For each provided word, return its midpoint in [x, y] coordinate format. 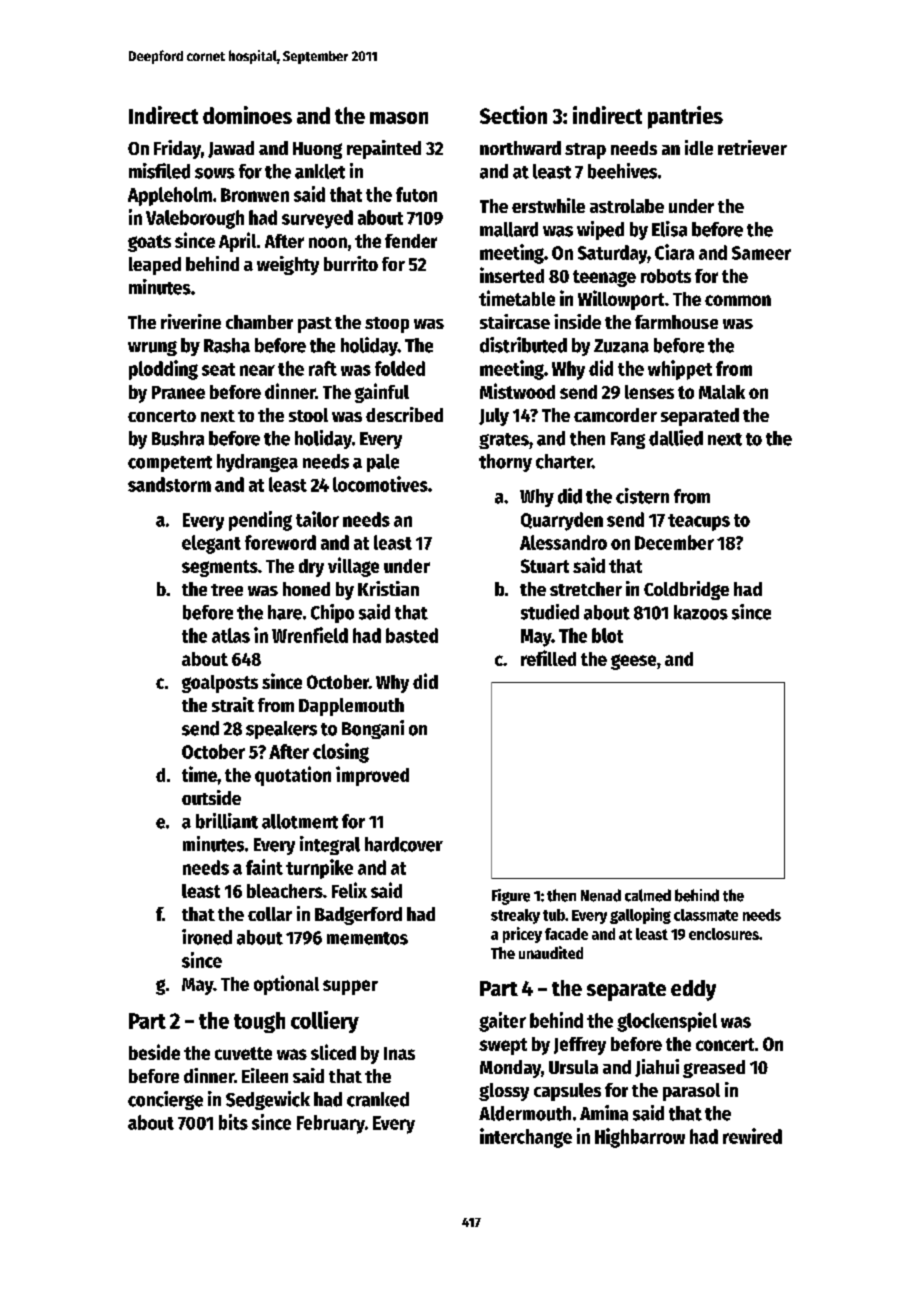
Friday [177, 149]
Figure [511, 897]
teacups [699, 522]
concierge [165, 1100]
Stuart [545, 566]
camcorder [615, 415]
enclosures [724, 934]
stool [308, 415]
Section [513, 115]
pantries [685, 117]
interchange [526, 1138]
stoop [387, 325]
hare [285, 612]
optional [286, 985]
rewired [752, 1136]
